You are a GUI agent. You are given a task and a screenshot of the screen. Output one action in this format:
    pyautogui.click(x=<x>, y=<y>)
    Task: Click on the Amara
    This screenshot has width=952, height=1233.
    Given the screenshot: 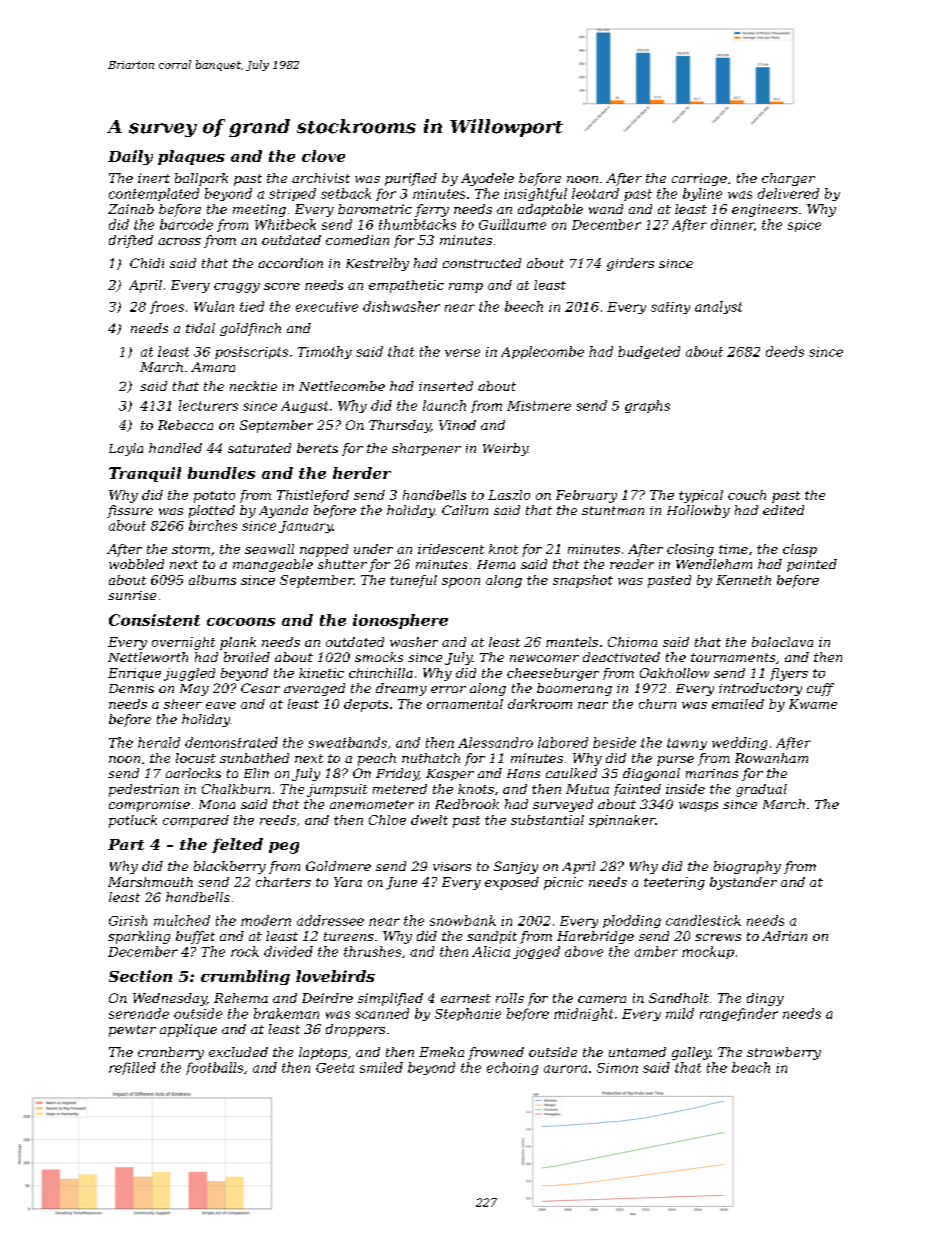 What is the action you would take?
    pyautogui.click(x=213, y=367)
